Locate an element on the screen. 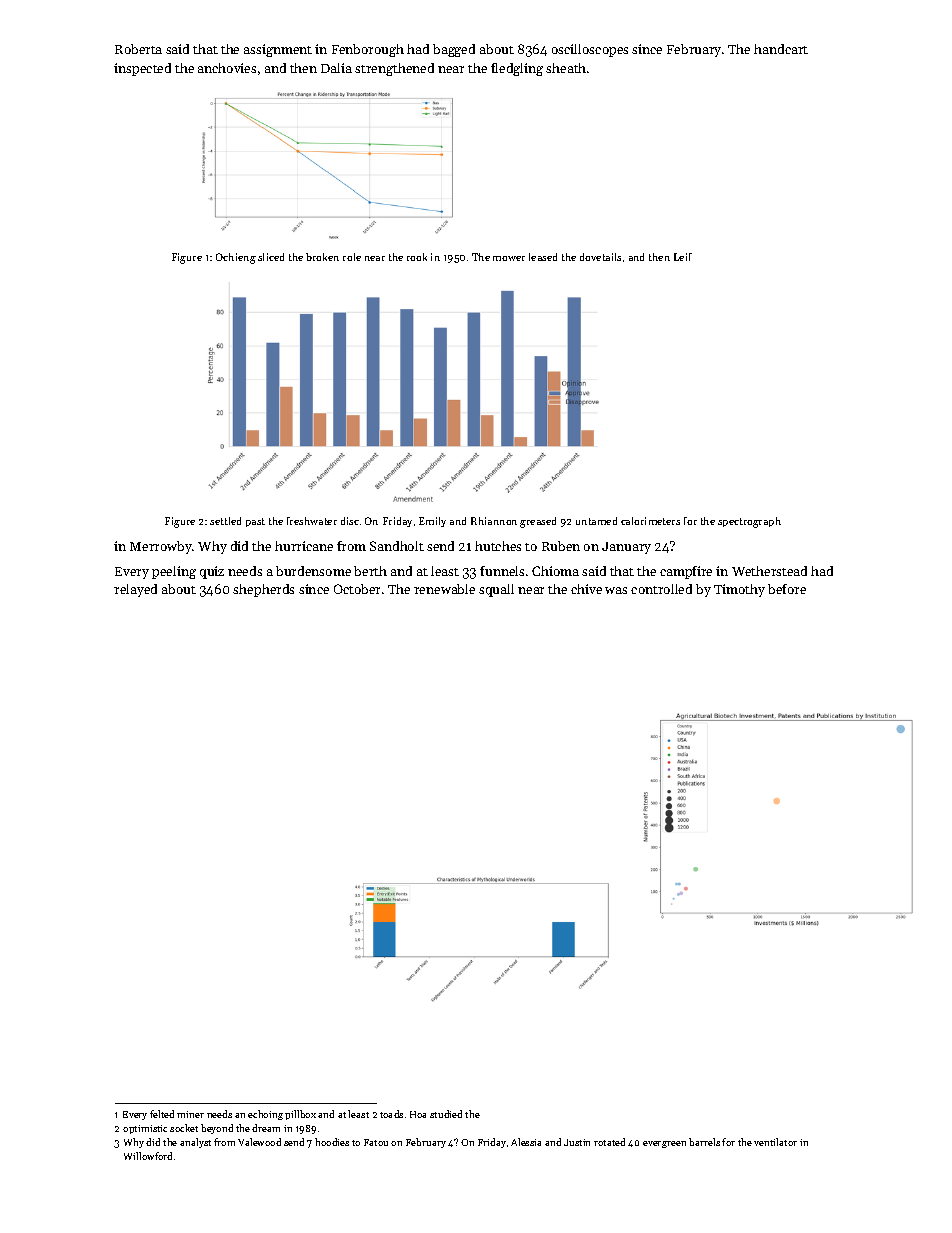 This screenshot has height=1233, width=952. echoing is located at coordinates (265, 1115).
